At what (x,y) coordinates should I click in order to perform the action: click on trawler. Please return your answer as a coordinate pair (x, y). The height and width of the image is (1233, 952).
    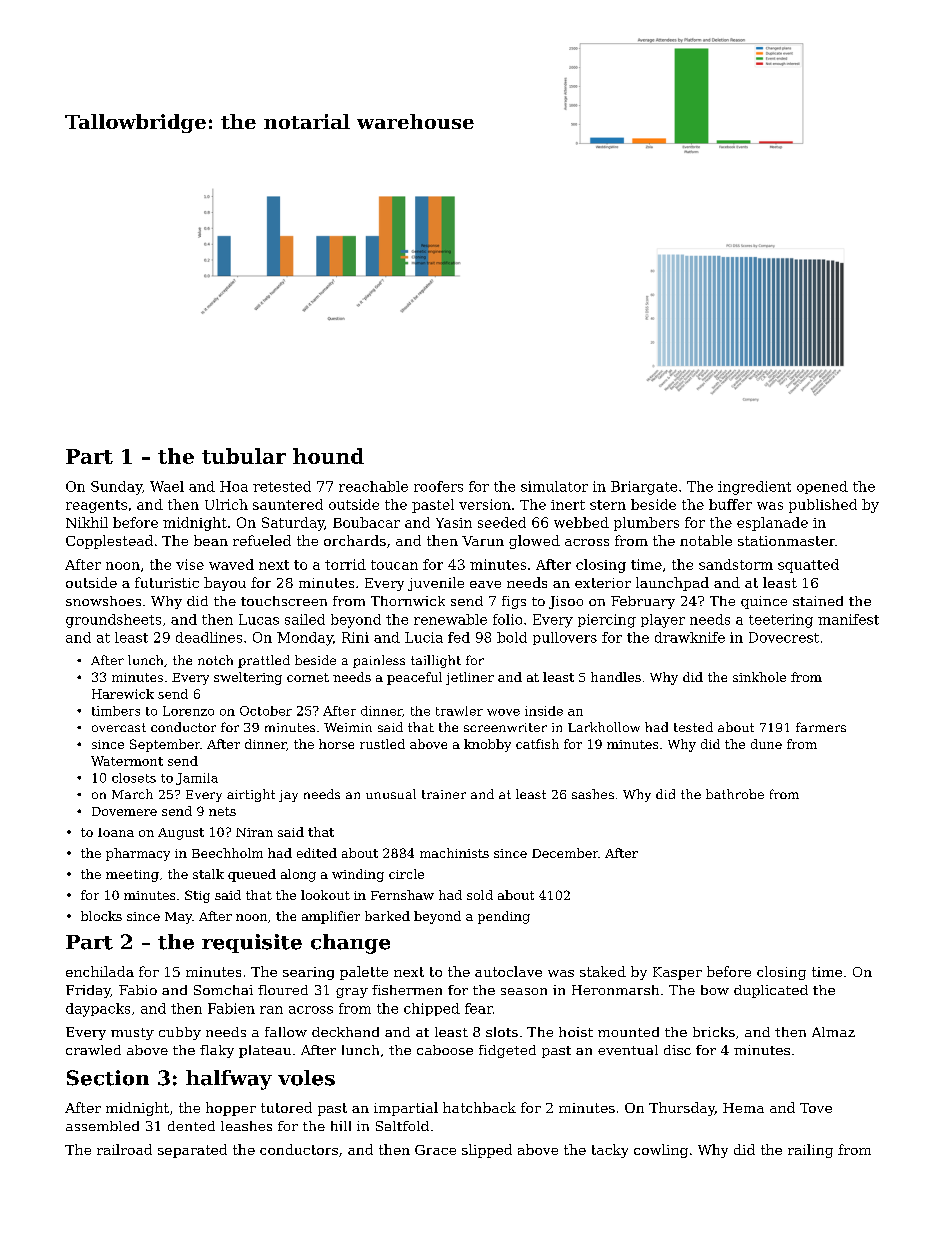
    Looking at the image, I should click on (459, 711).
